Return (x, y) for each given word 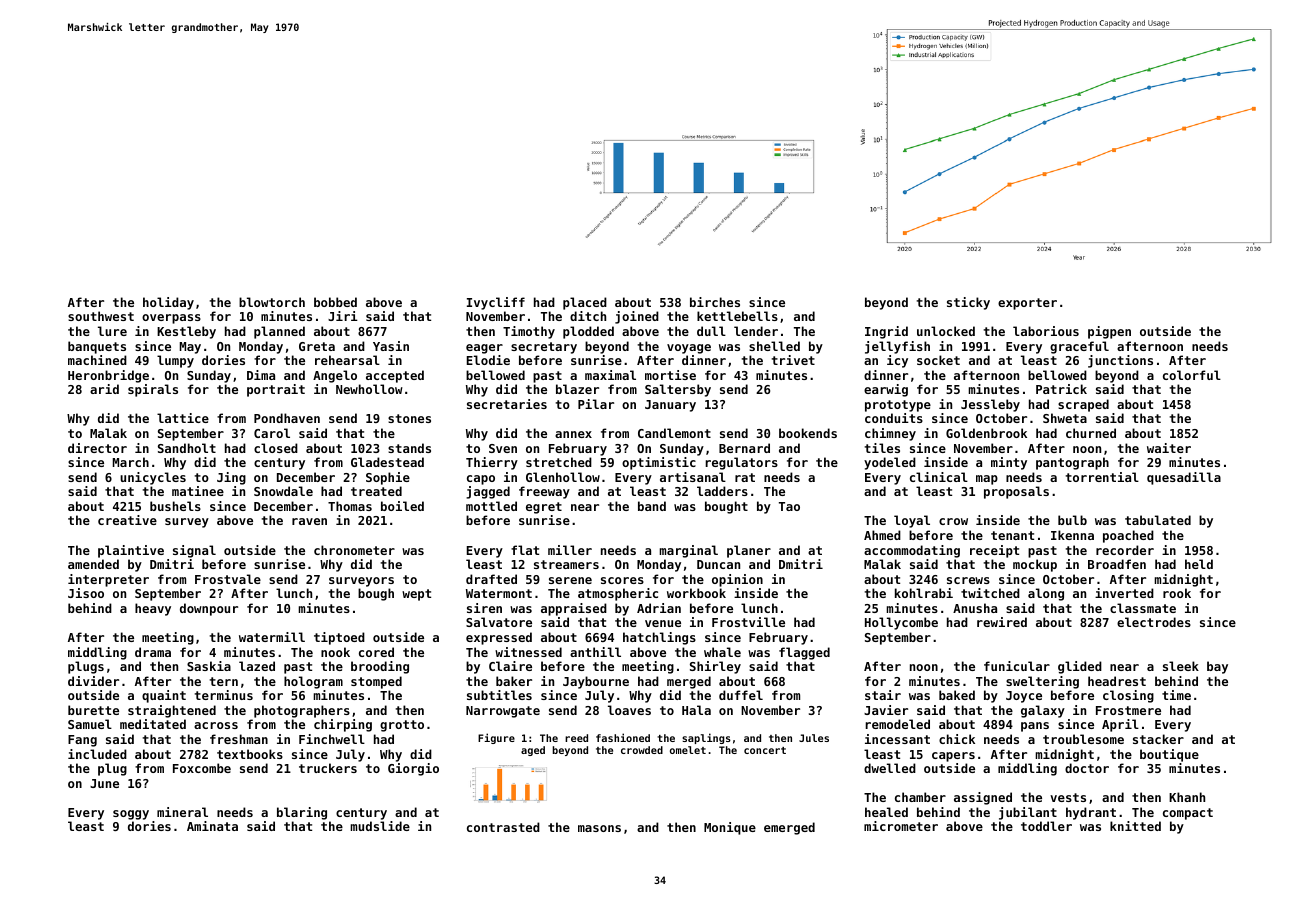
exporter (1027, 304)
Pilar (596, 404)
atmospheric (618, 594)
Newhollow (369, 389)
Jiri (343, 316)
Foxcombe (202, 768)
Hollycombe (901, 623)
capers (953, 757)
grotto (402, 726)
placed (585, 303)
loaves (629, 710)
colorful (1192, 375)
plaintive (131, 551)
